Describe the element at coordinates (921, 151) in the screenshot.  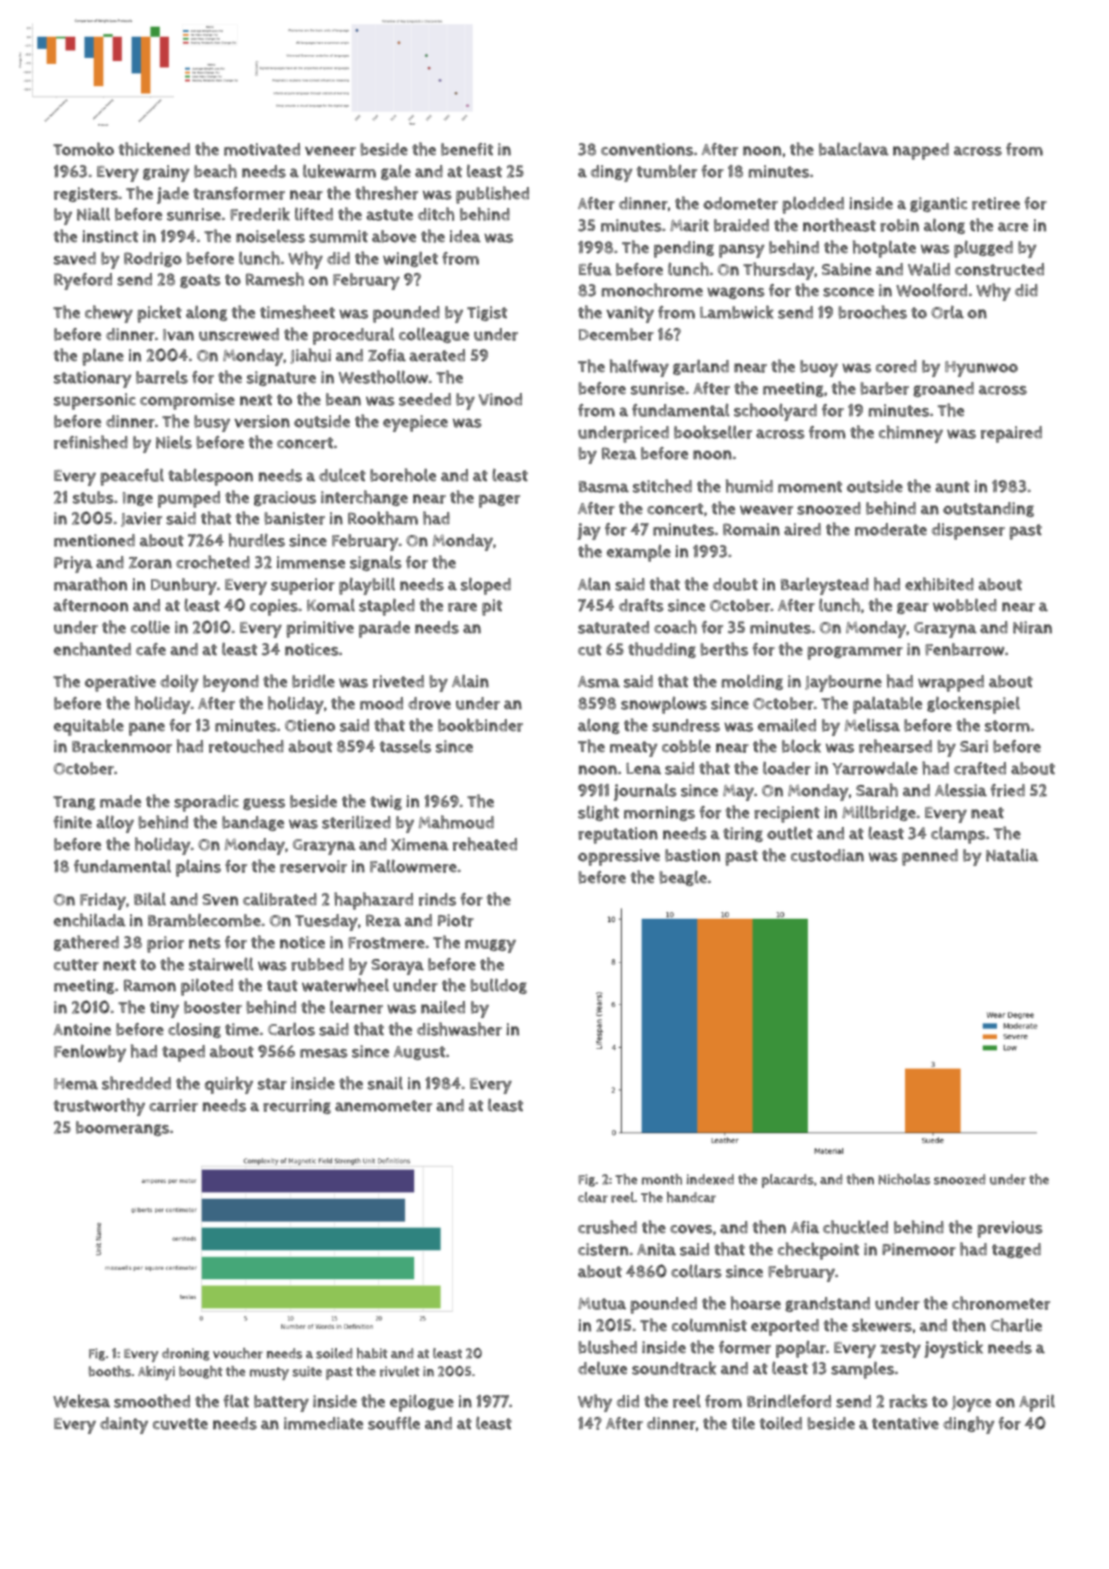
I see `napped` at that location.
